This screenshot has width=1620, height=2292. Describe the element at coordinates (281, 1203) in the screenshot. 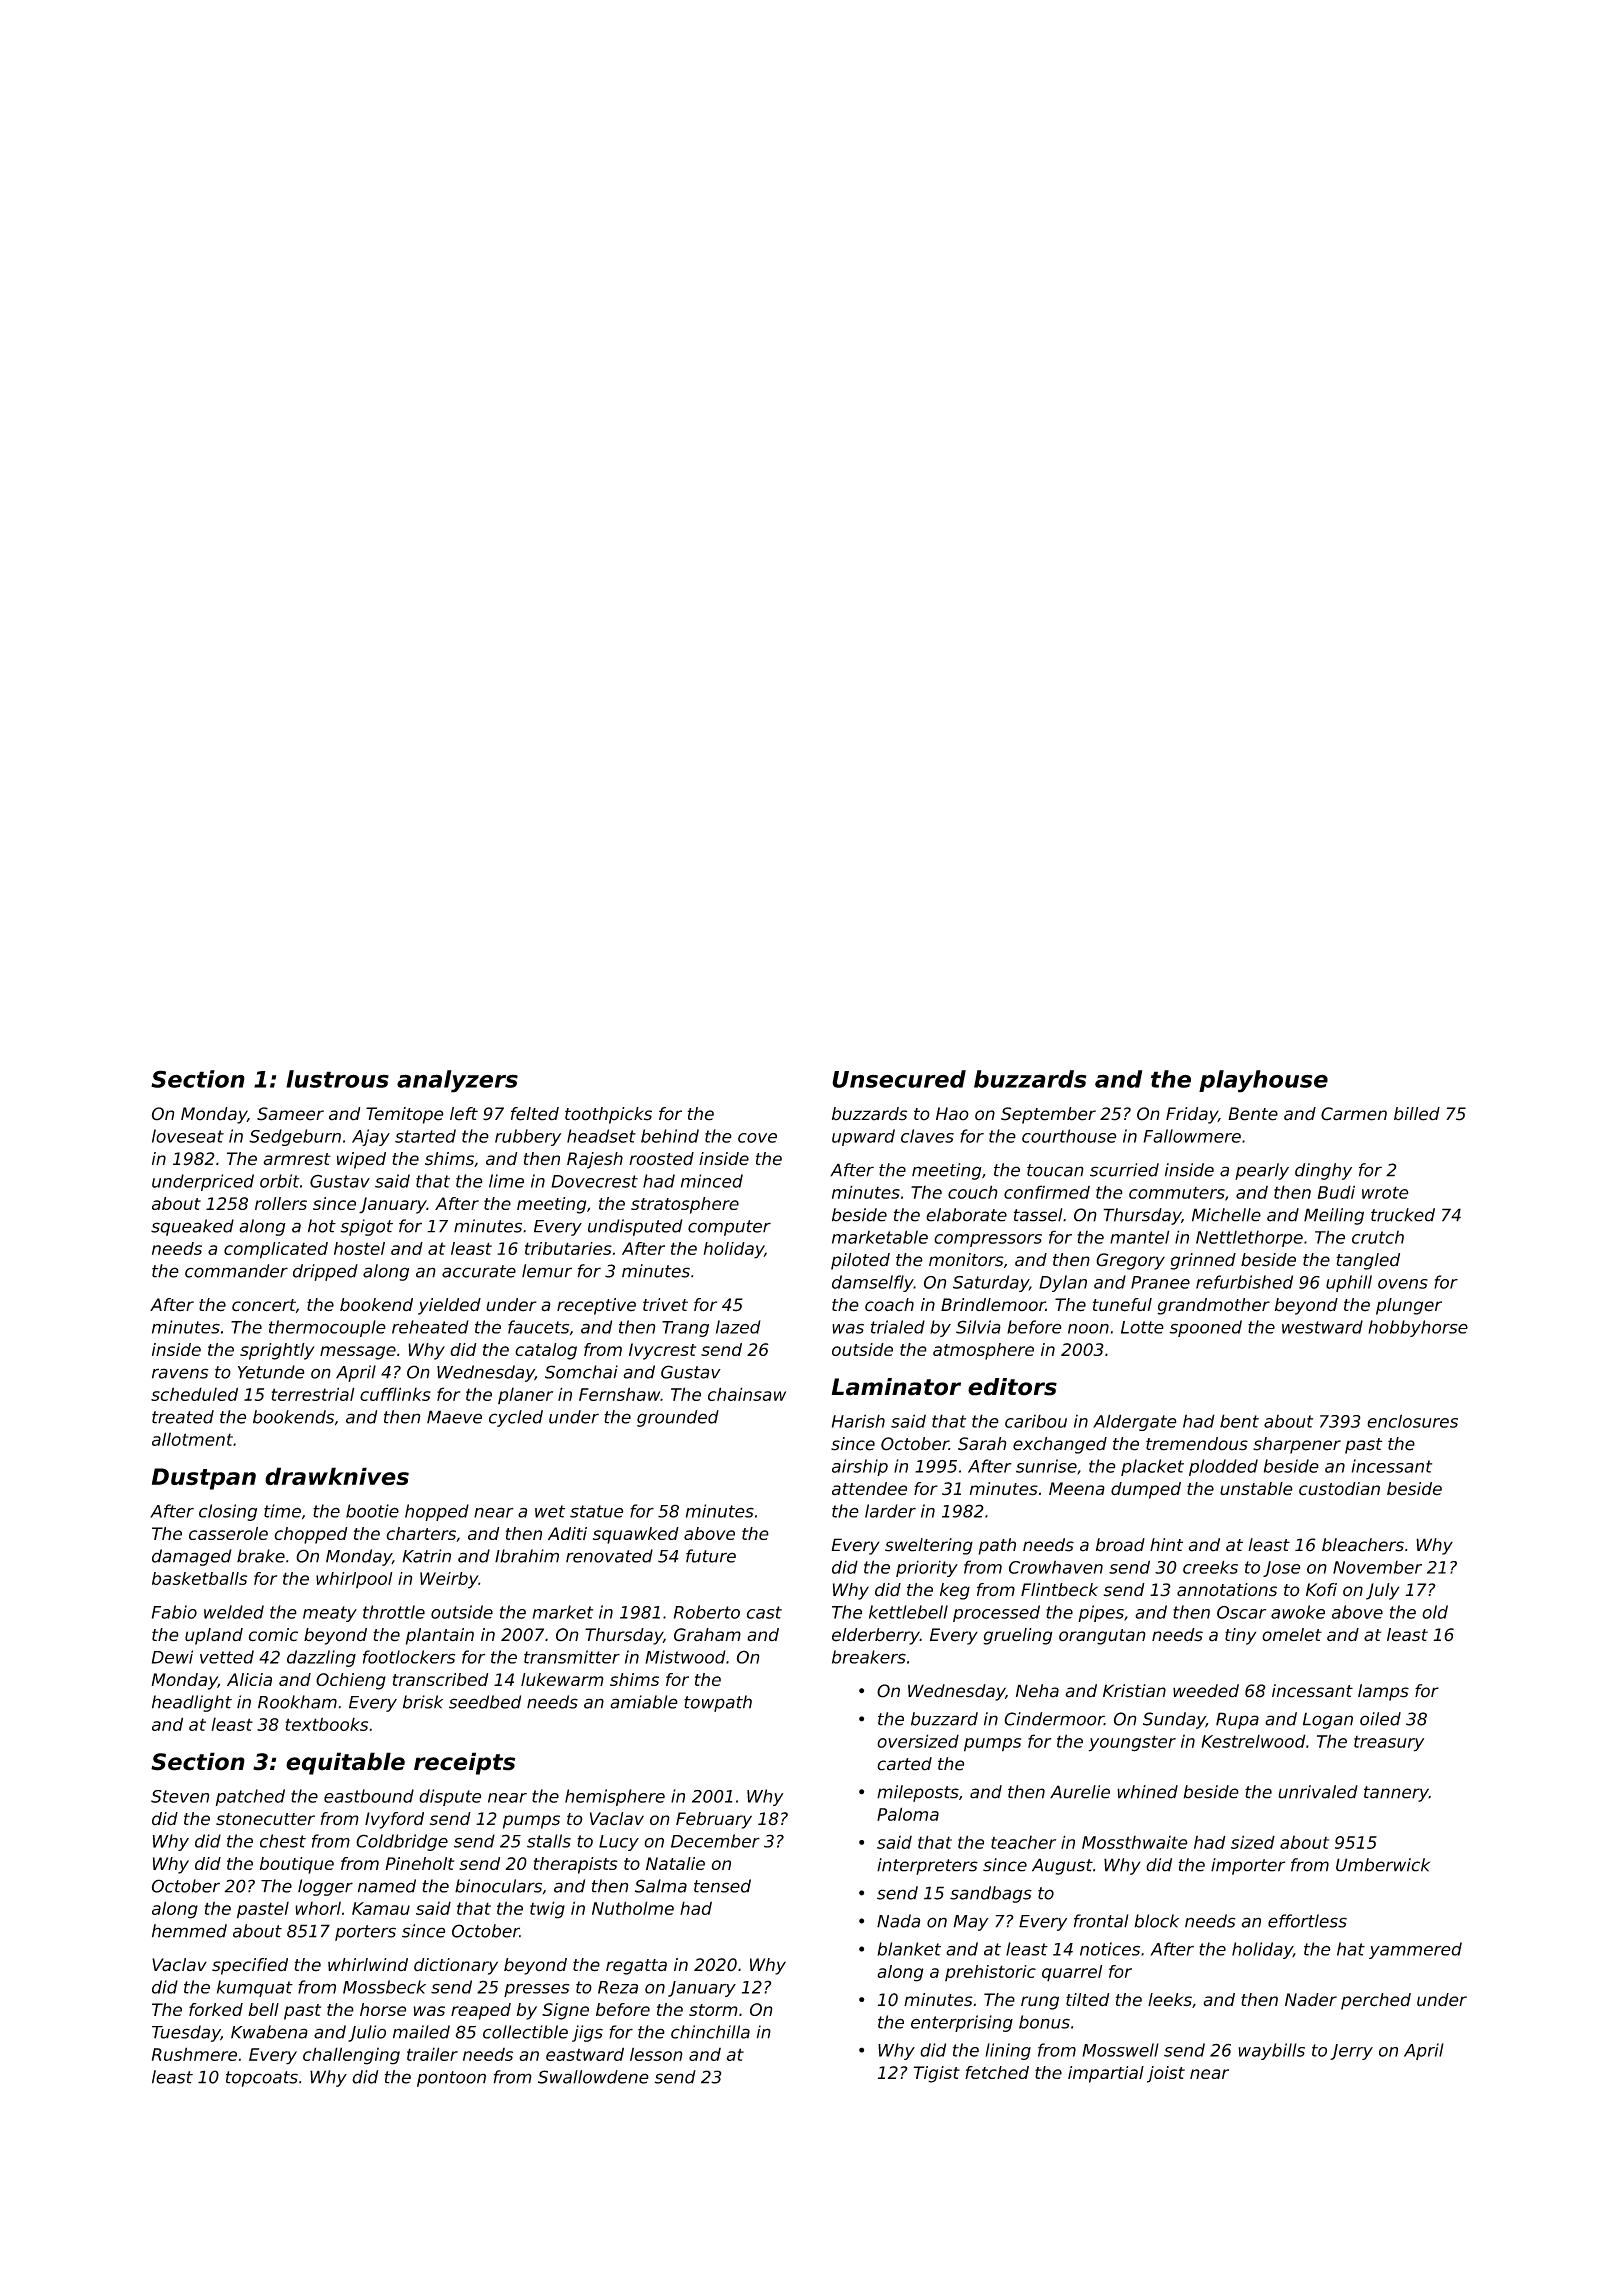

I see `rollers` at that location.
